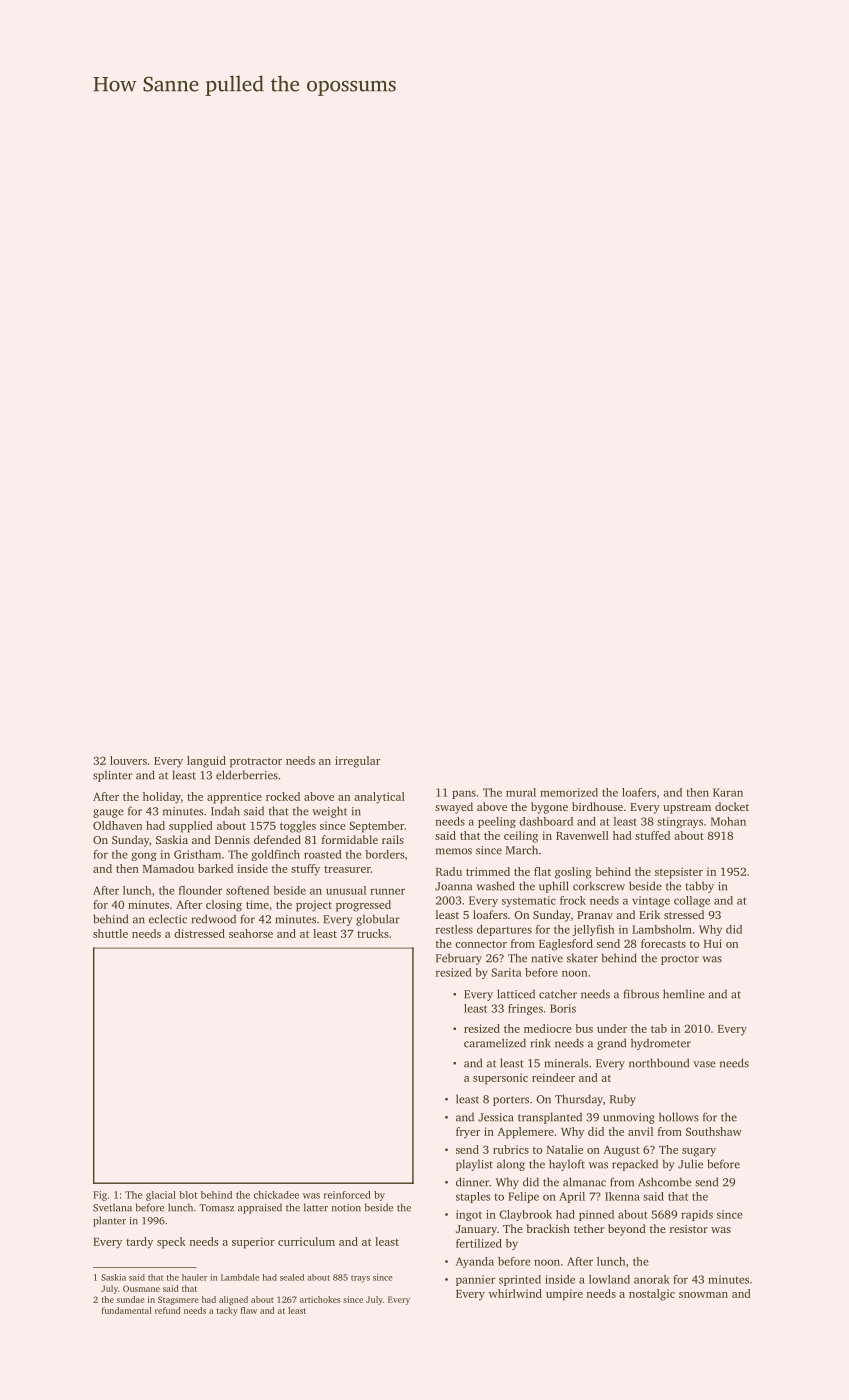  Describe the element at coordinates (127, 1310) in the screenshot. I see `fundamental` at that location.
